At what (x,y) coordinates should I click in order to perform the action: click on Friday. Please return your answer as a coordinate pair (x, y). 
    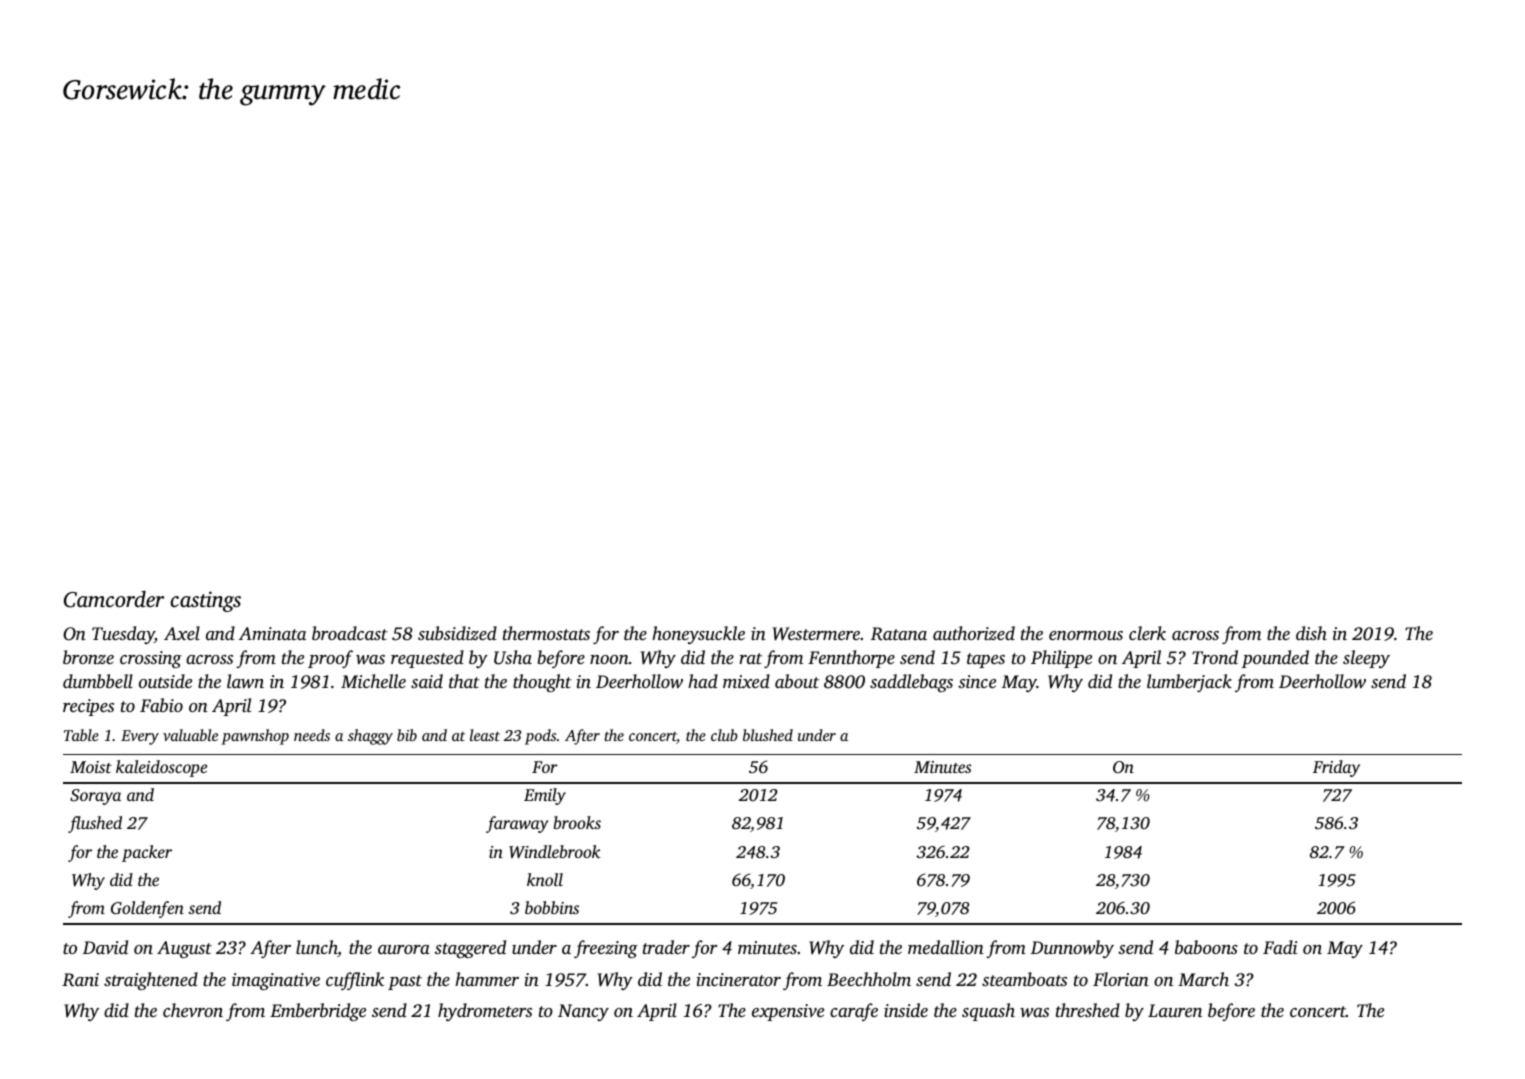
    Looking at the image, I should click on (1336, 768).
